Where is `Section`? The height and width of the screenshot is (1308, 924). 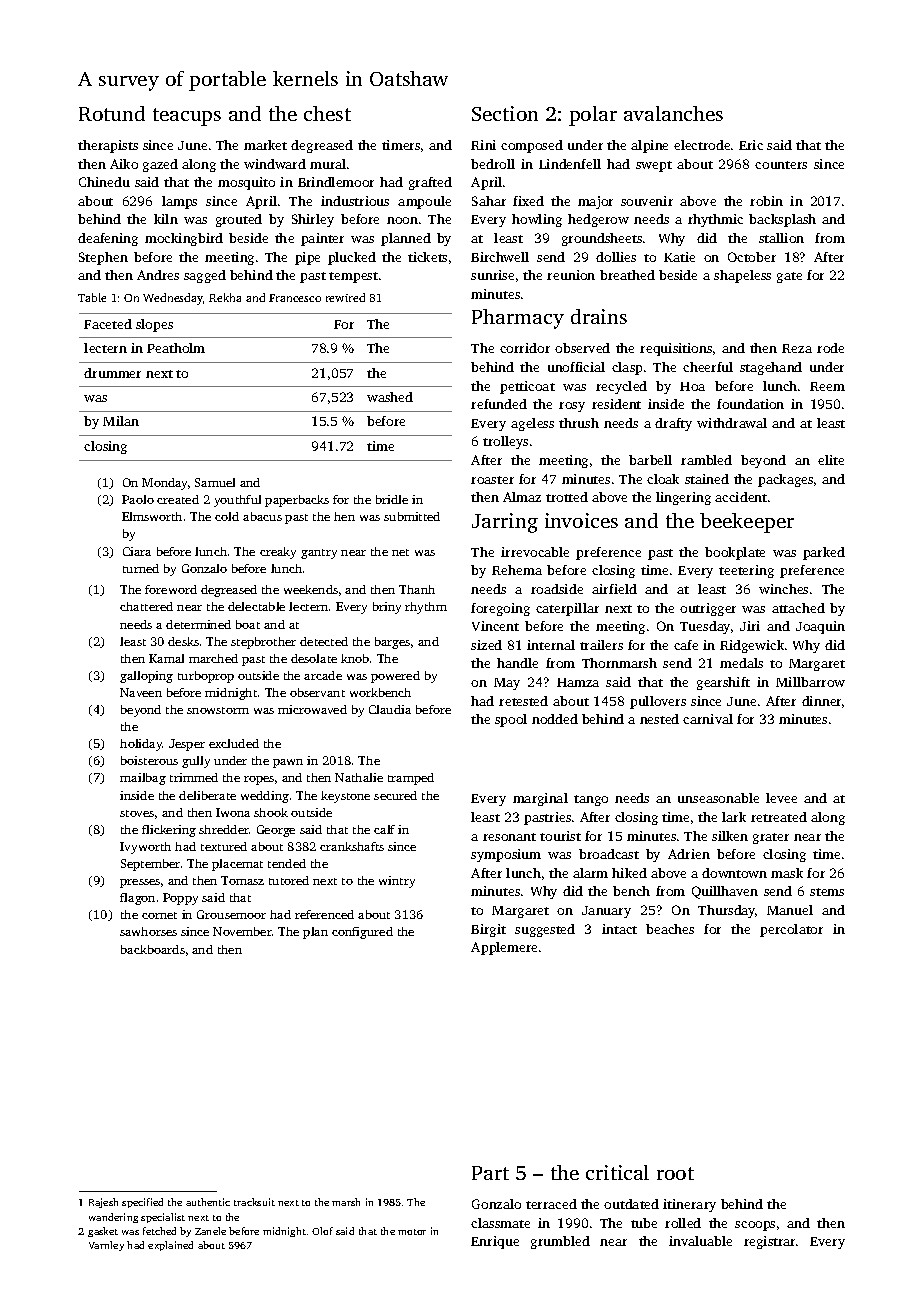
Section is located at coordinates (505, 113).
